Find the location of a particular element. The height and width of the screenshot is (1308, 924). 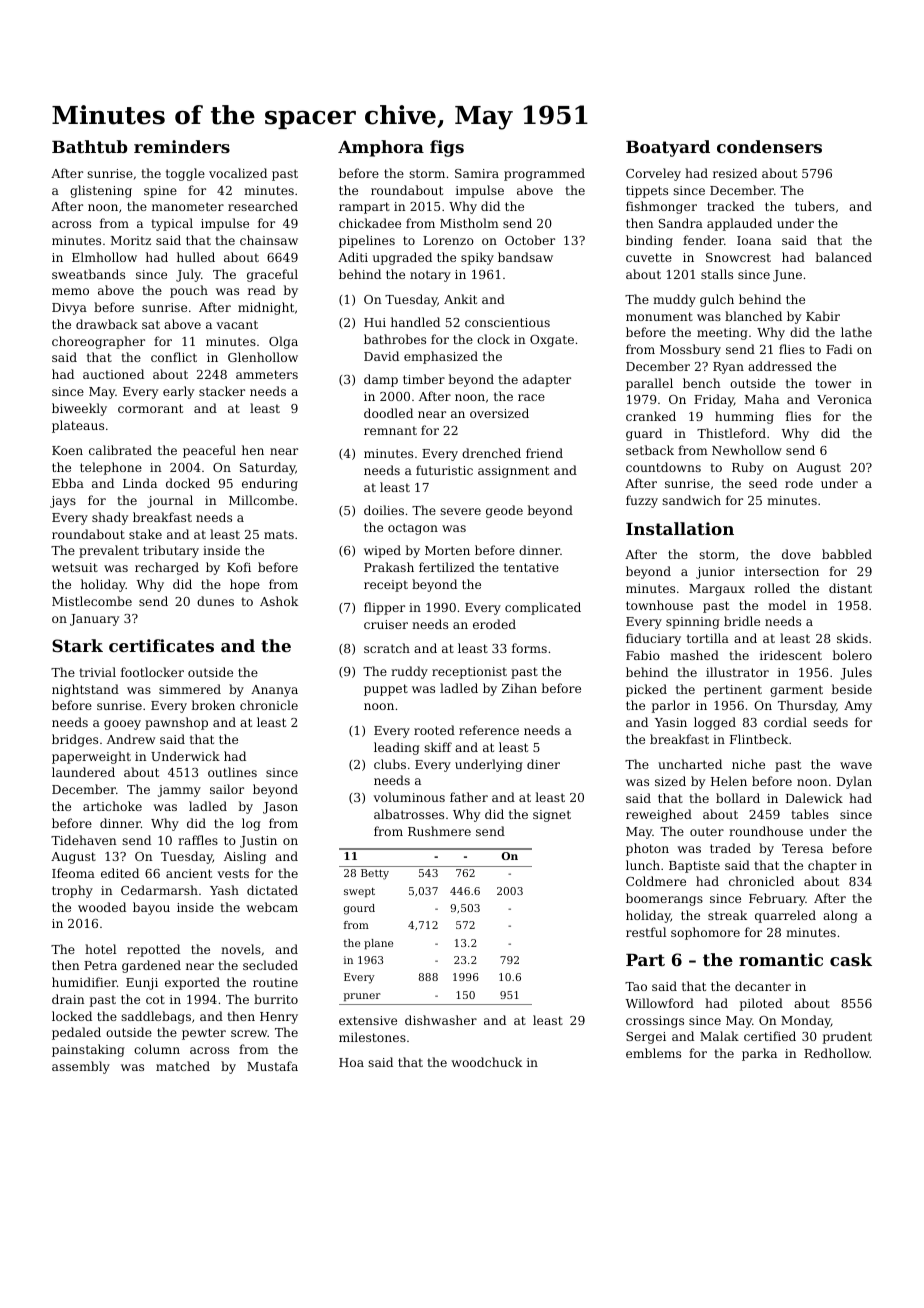

vacant is located at coordinates (237, 324).
